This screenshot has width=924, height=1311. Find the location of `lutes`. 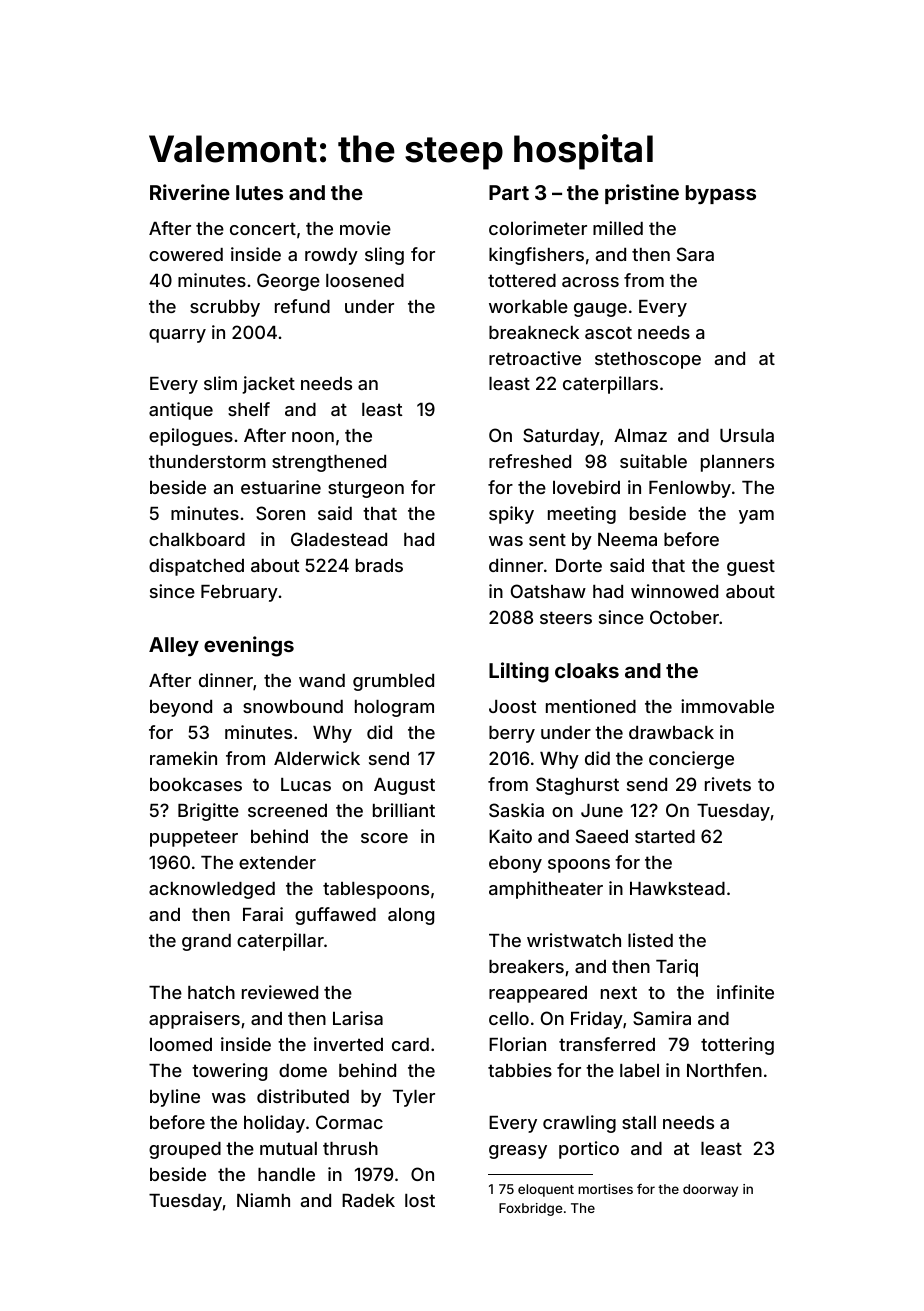

lutes is located at coordinates (259, 192).
